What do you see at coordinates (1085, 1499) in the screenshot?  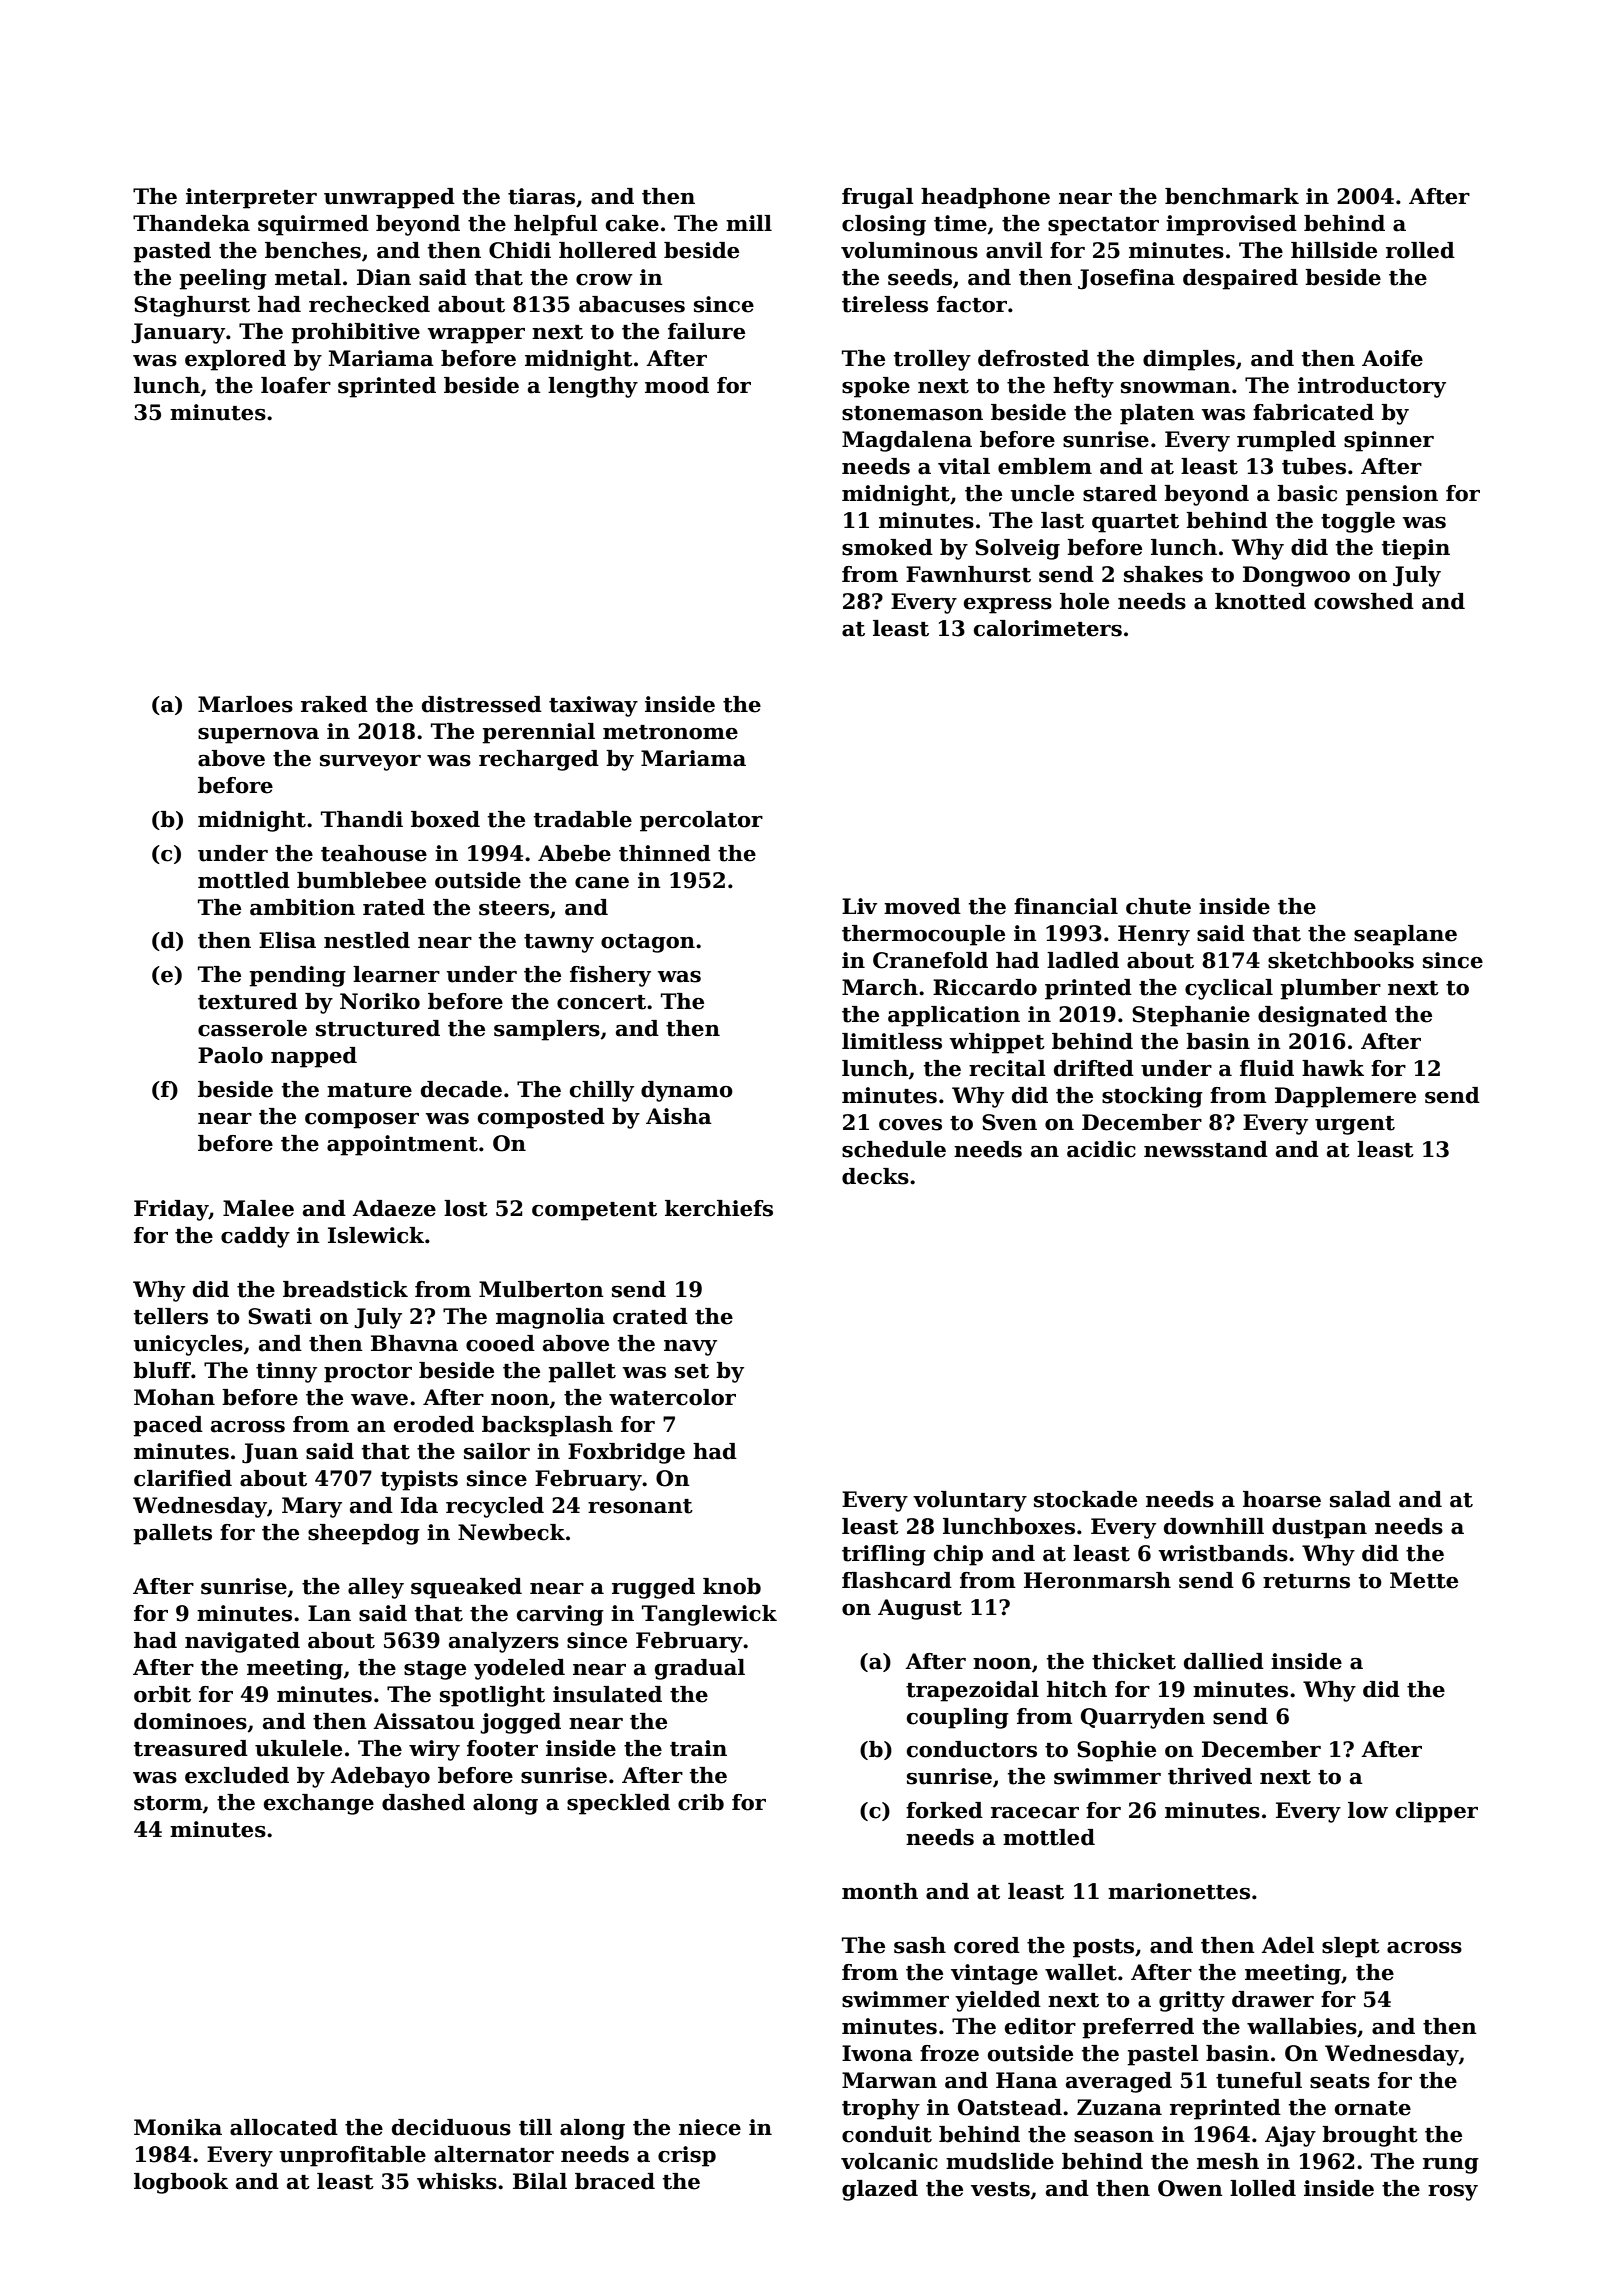 I see `stockade` at bounding box center [1085, 1499].
